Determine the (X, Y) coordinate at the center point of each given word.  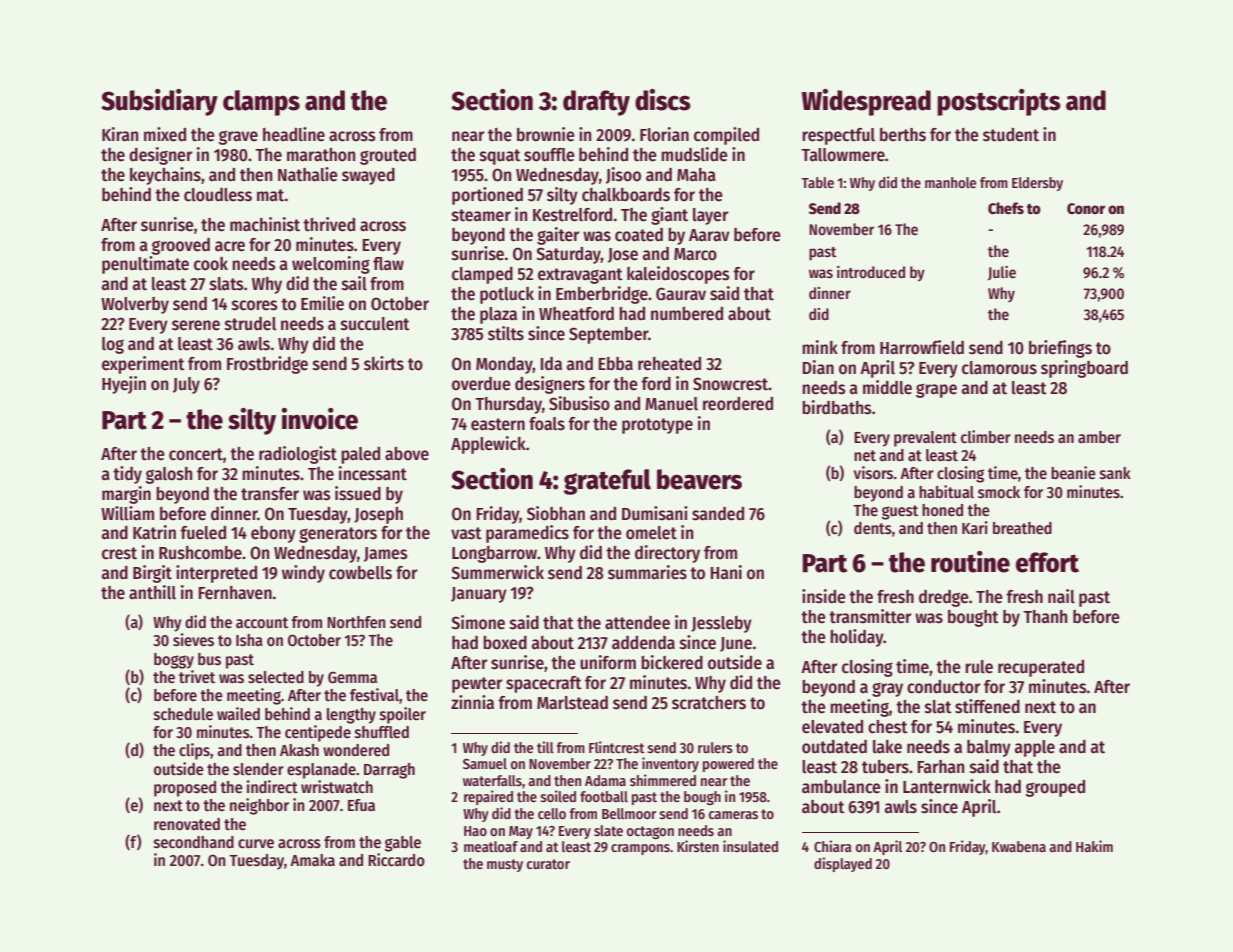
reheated (669, 364)
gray (887, 690)
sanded (718, 514)
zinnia (472, 702)
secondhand (194, 842)
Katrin (154, 532)
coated (639, 235)
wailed (238, 714)
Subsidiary (159, 102)
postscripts (999, 102)
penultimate (145, 265)
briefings (1060, 349)
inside (824, 596)
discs (663, 100)
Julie (1002, 273)
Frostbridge (267, 365)
